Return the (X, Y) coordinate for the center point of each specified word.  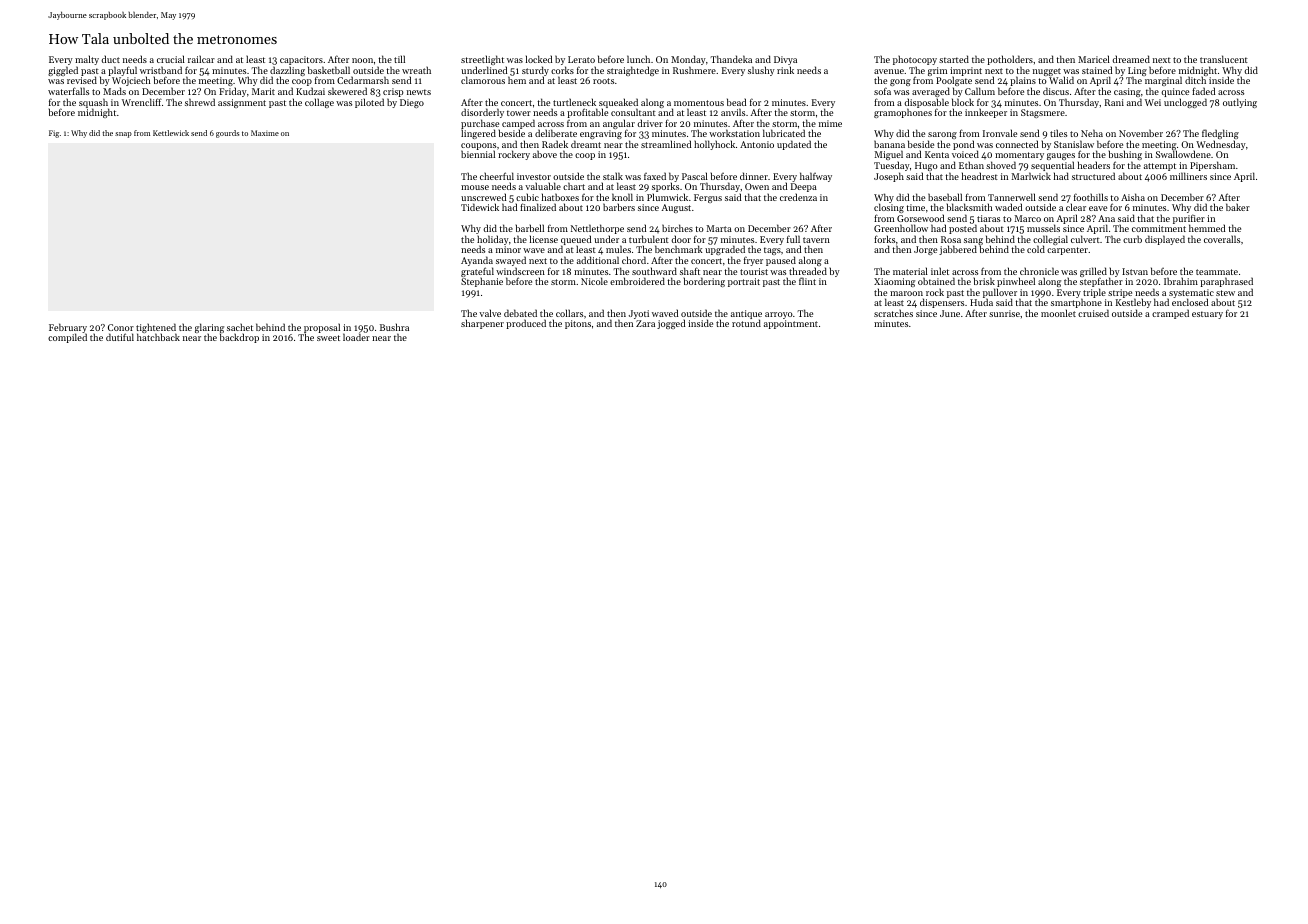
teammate (1217, 272)
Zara (645, 323)
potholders (1010, 60)
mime (830, 123)
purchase (480, 124)
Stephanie (482, 282)
